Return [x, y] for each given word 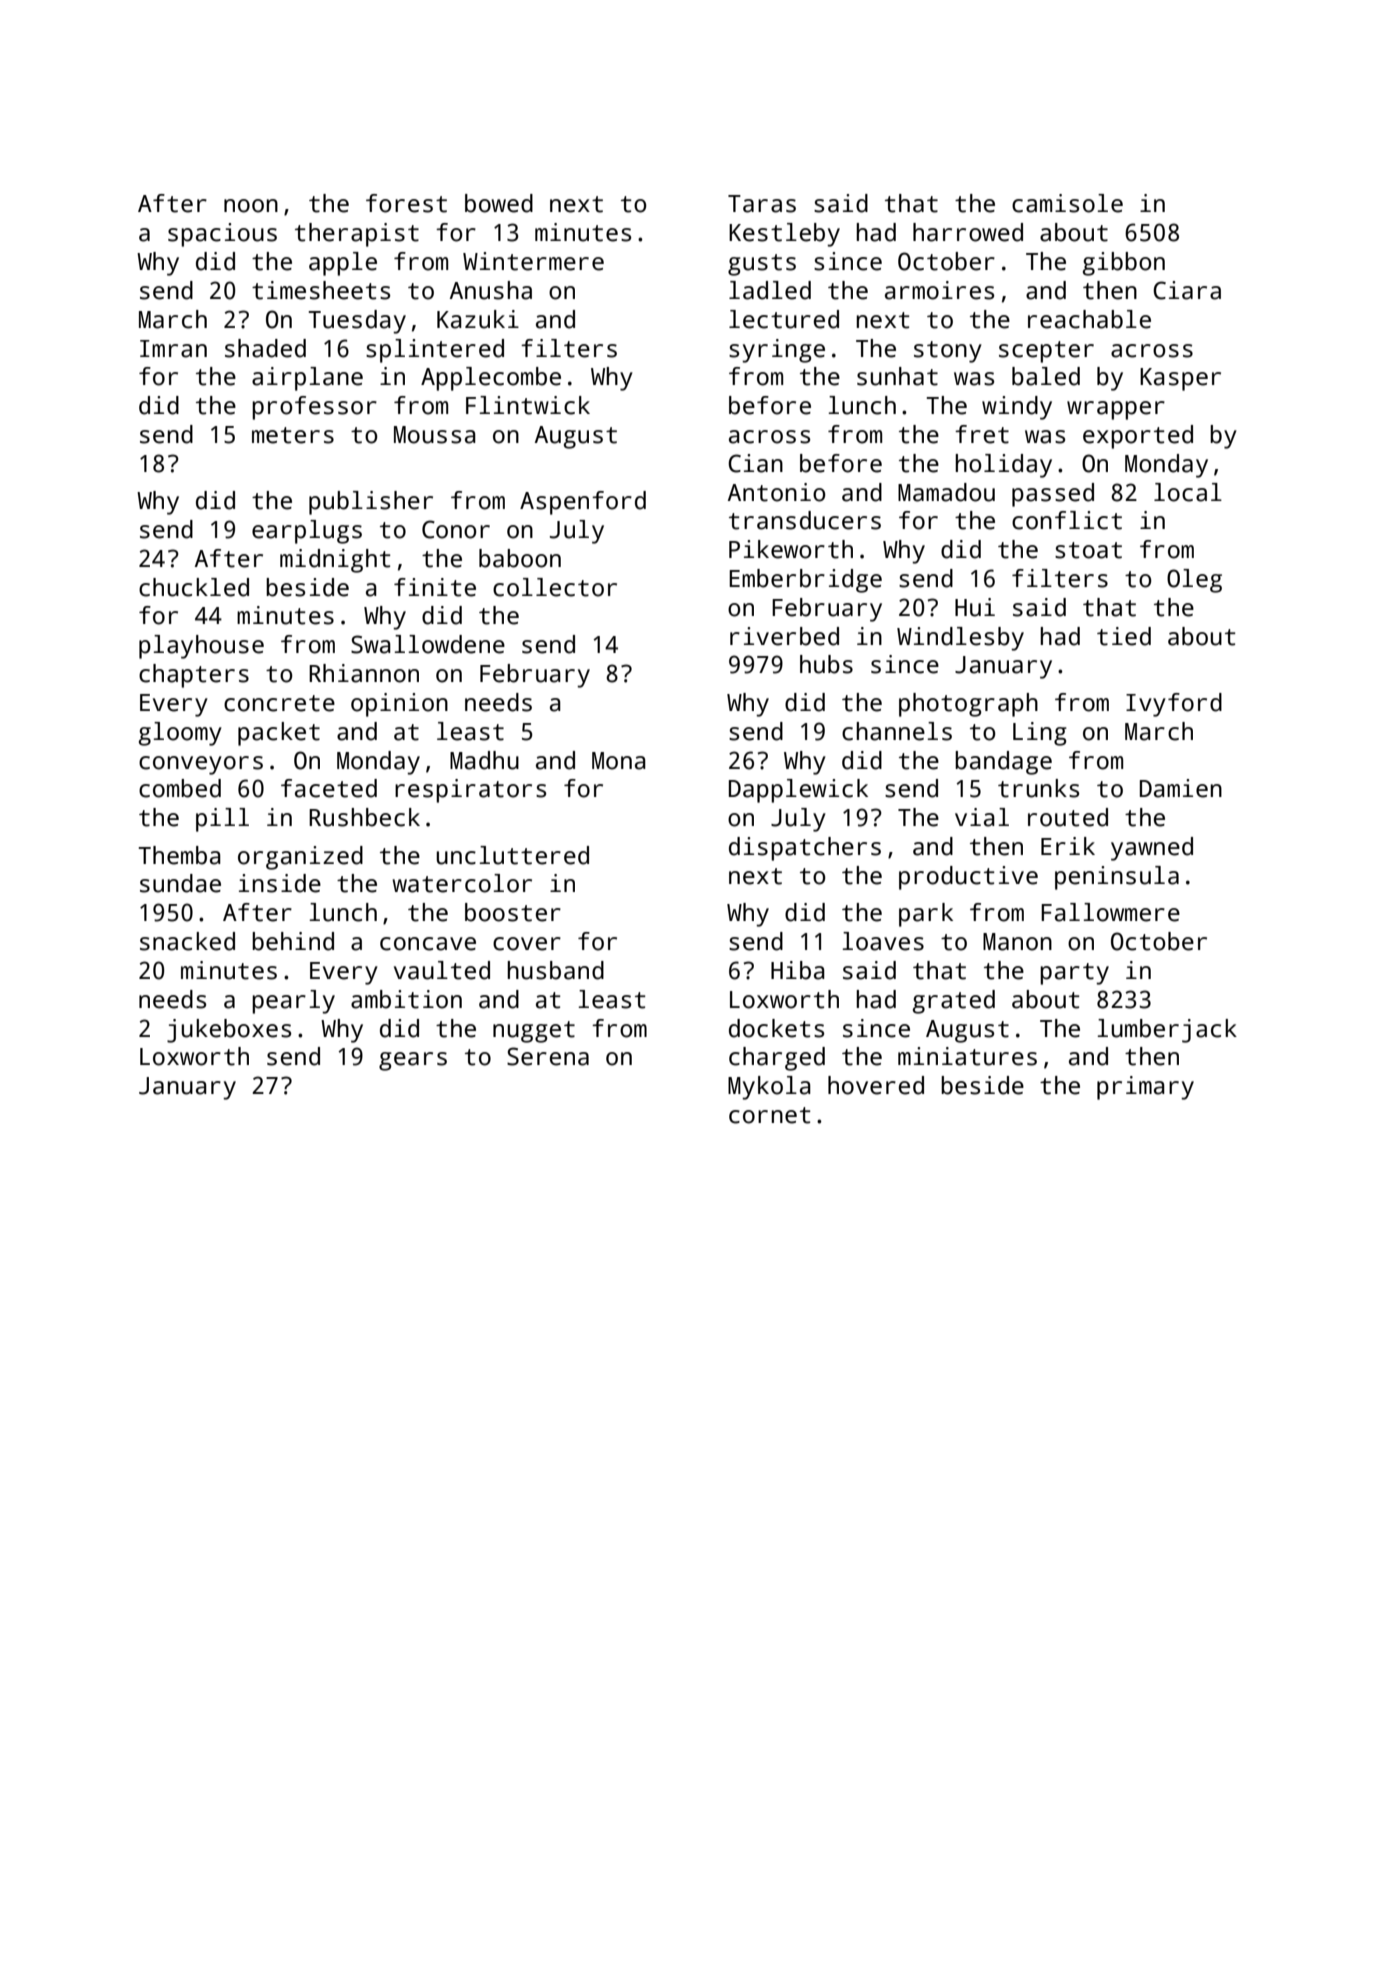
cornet [770, 1115]
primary [1145, 1088]
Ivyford [1174, 705]
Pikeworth [791, 549]
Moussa [435, 435]
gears [413, 1061]
